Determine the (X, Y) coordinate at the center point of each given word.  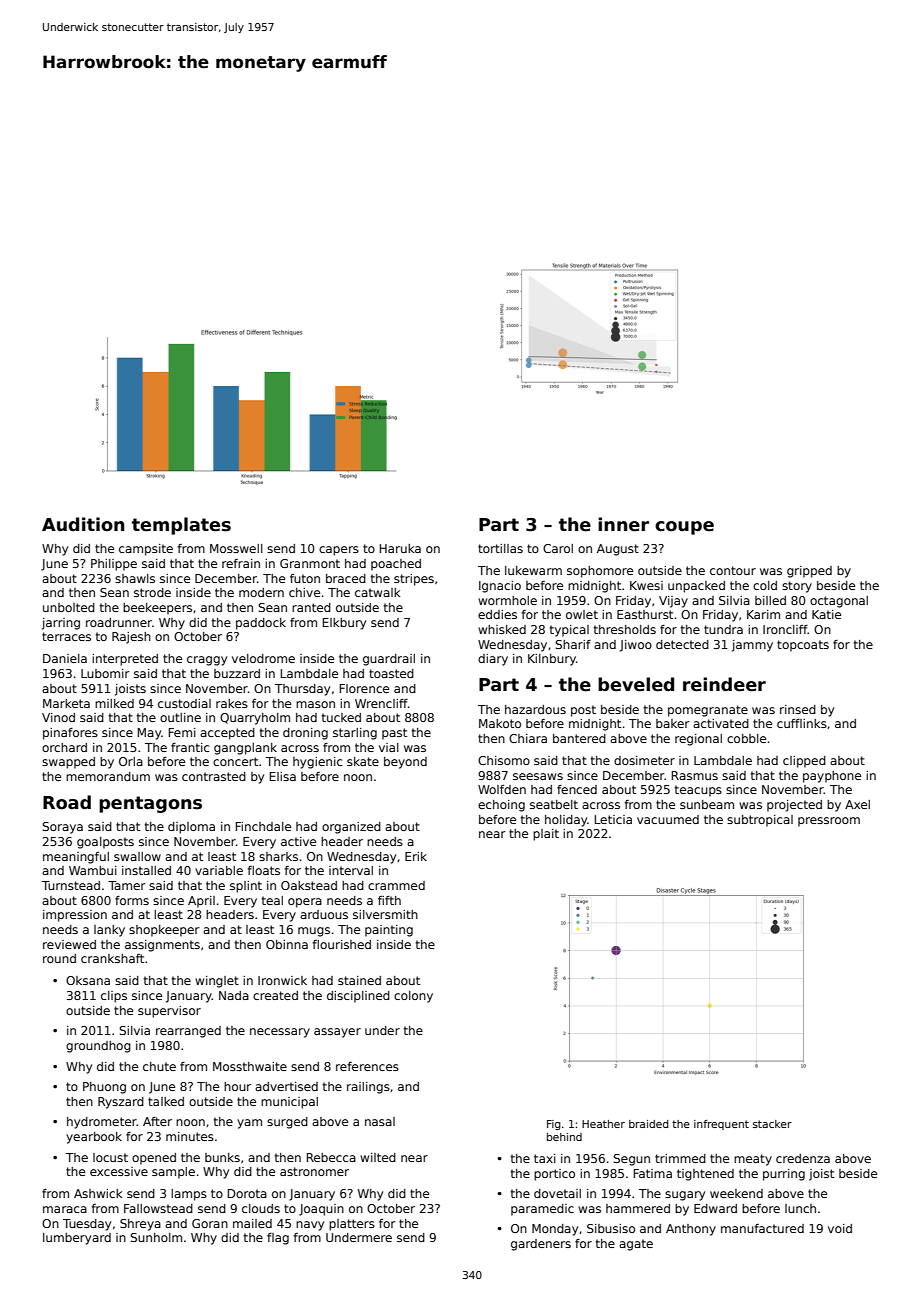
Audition (83, 524)
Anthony (691, 1230)
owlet (582, 614)
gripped (809, 572)
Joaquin (321, 1210)
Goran (210, 1223)
